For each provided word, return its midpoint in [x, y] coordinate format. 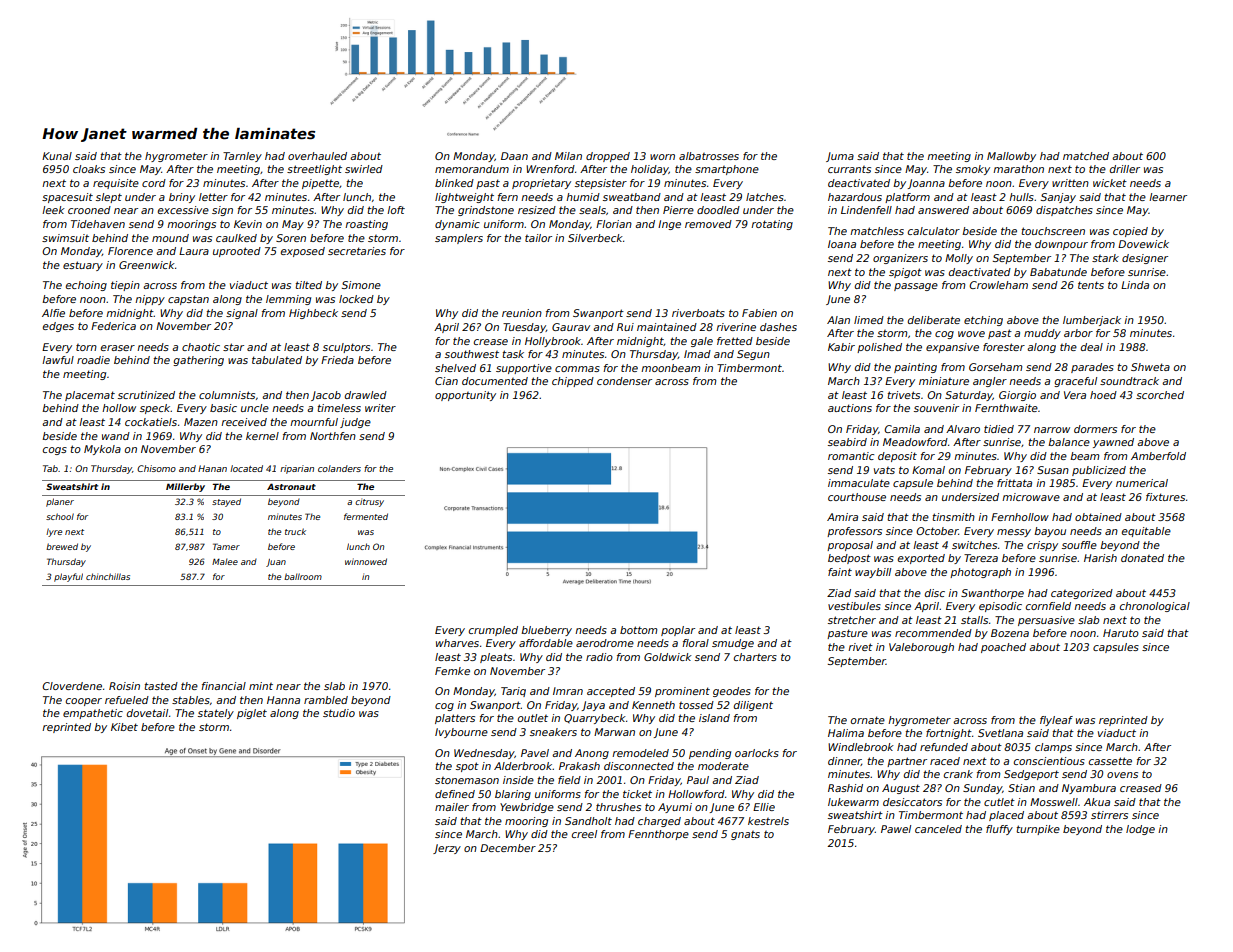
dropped [608, 157]
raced [945, 761]
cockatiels [151, 422]
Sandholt [588, 821]
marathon [1018, 169]
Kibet [124, 727]
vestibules [854, 606]
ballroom [303, 576]
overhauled [317, 156]
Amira [842, 517]
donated [1142, 558]
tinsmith [953, 517]
